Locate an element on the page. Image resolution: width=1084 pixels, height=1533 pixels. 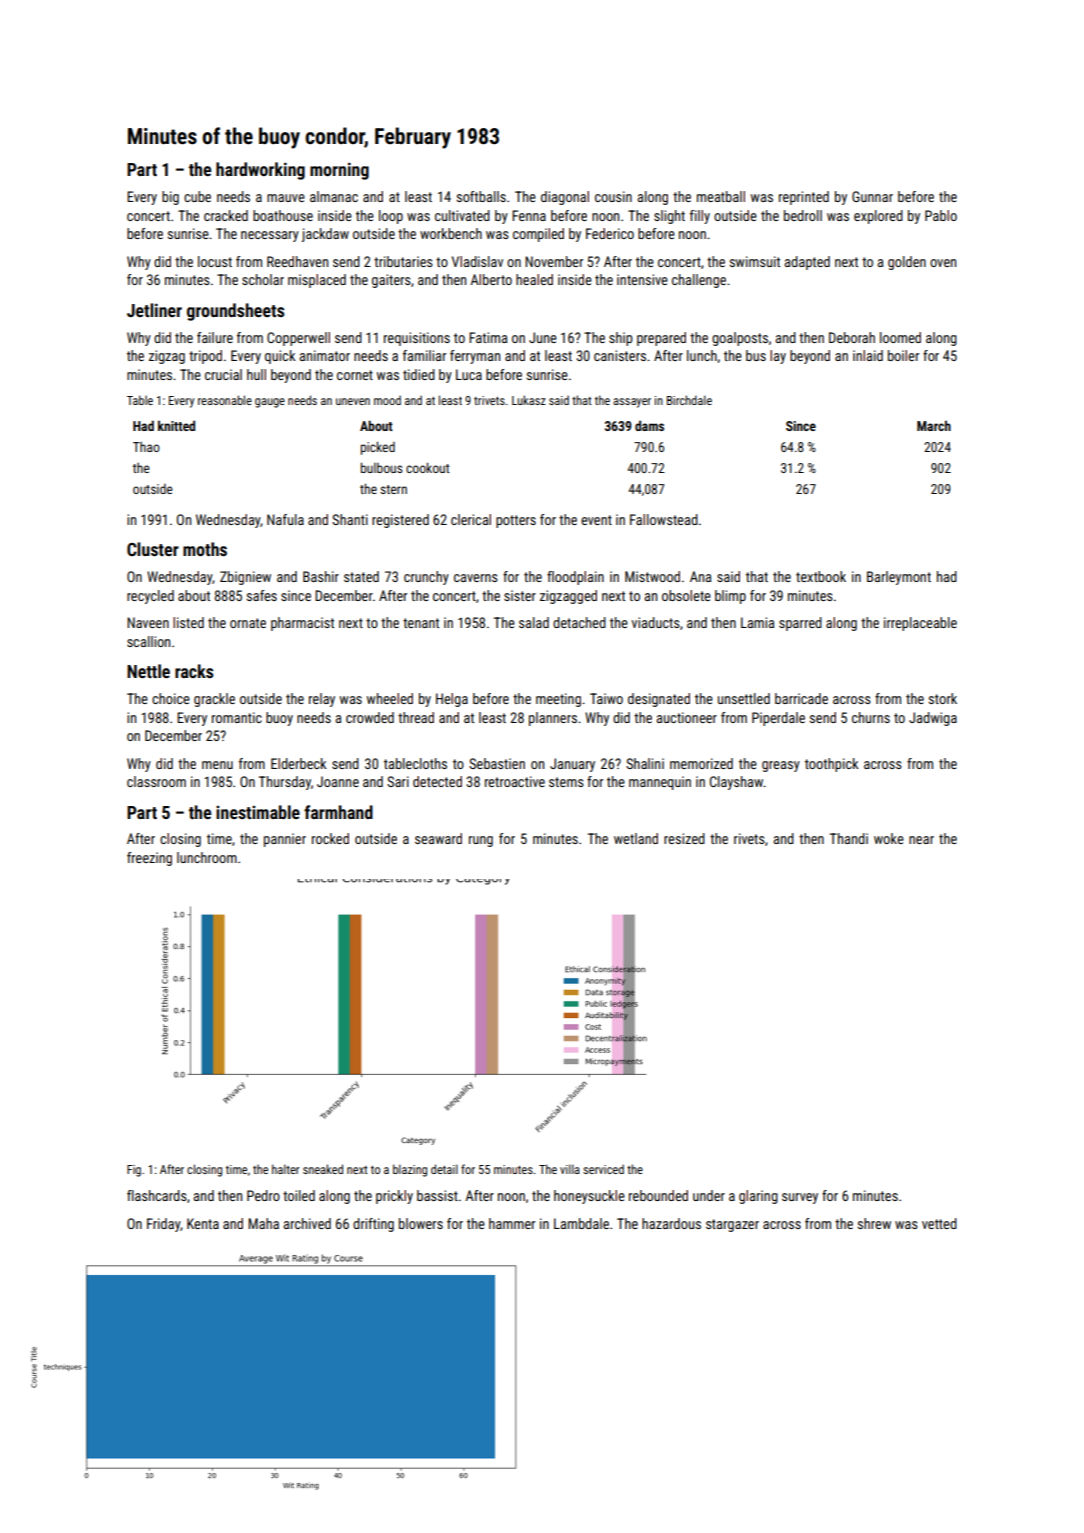
meatball is located at coordinates (721, 196).
